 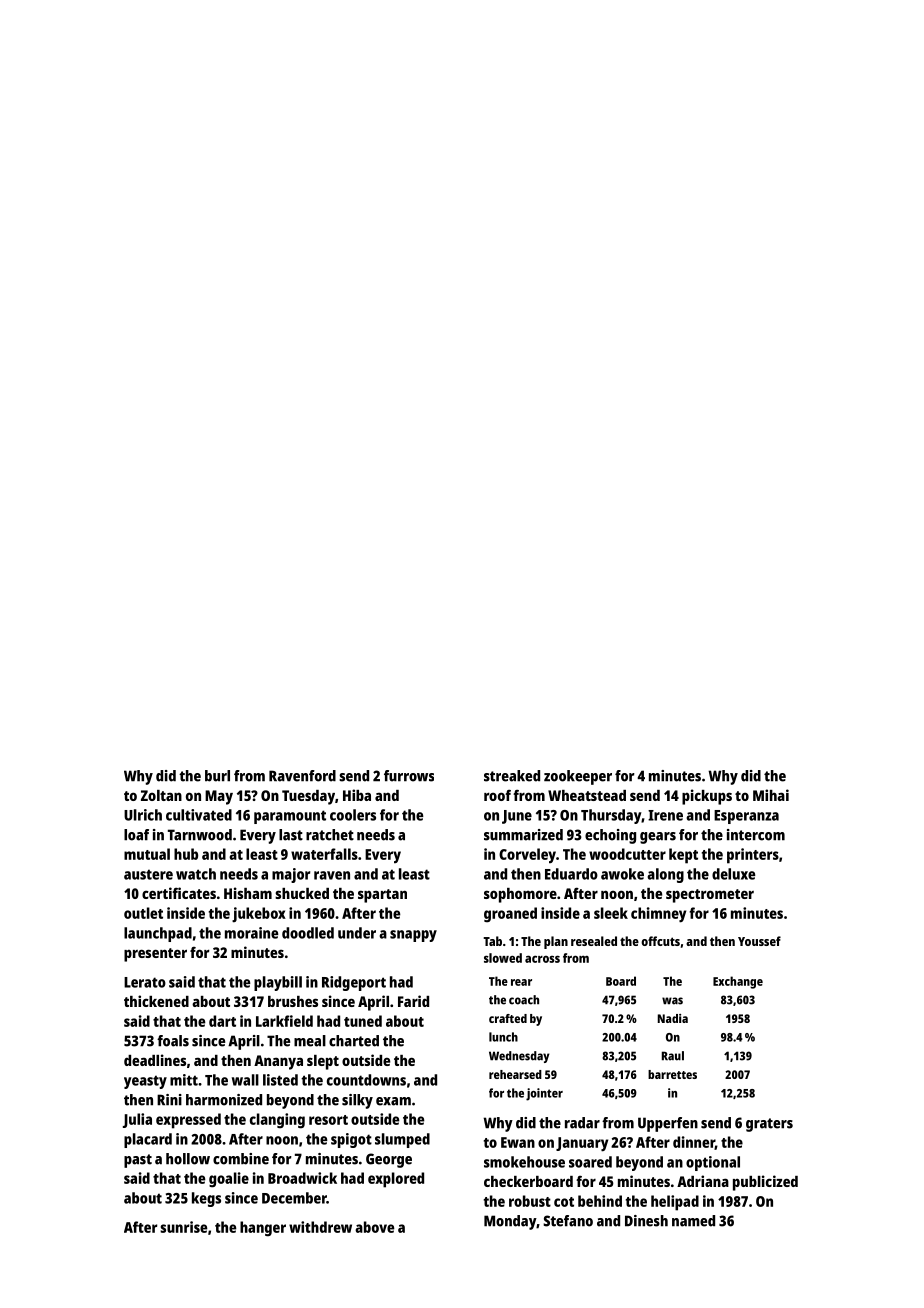 What do you see at coordinates (396, 1180) in the page?
I see `explored` at bounding box center [396, 1180].
